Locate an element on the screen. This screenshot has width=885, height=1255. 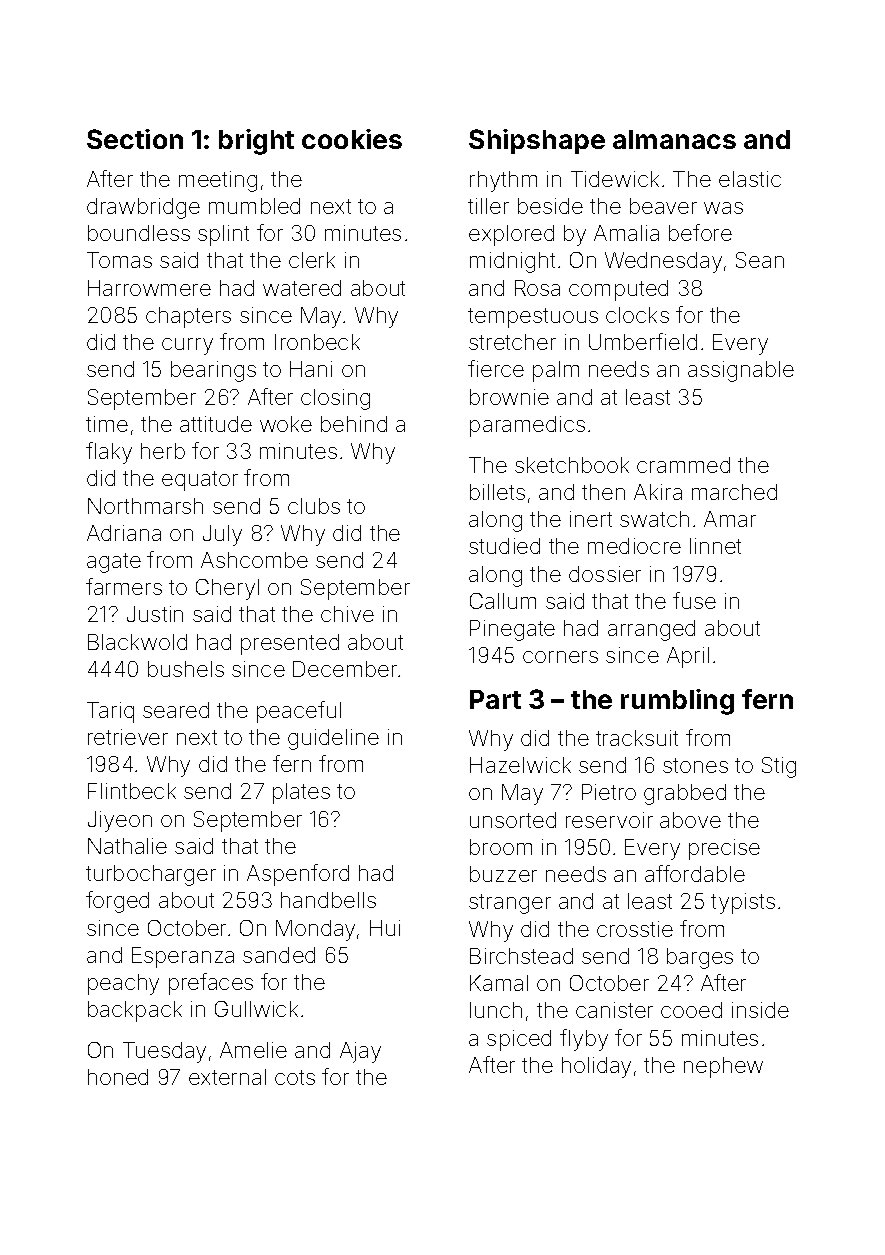
peachy is located at coordinates (123, 984).
